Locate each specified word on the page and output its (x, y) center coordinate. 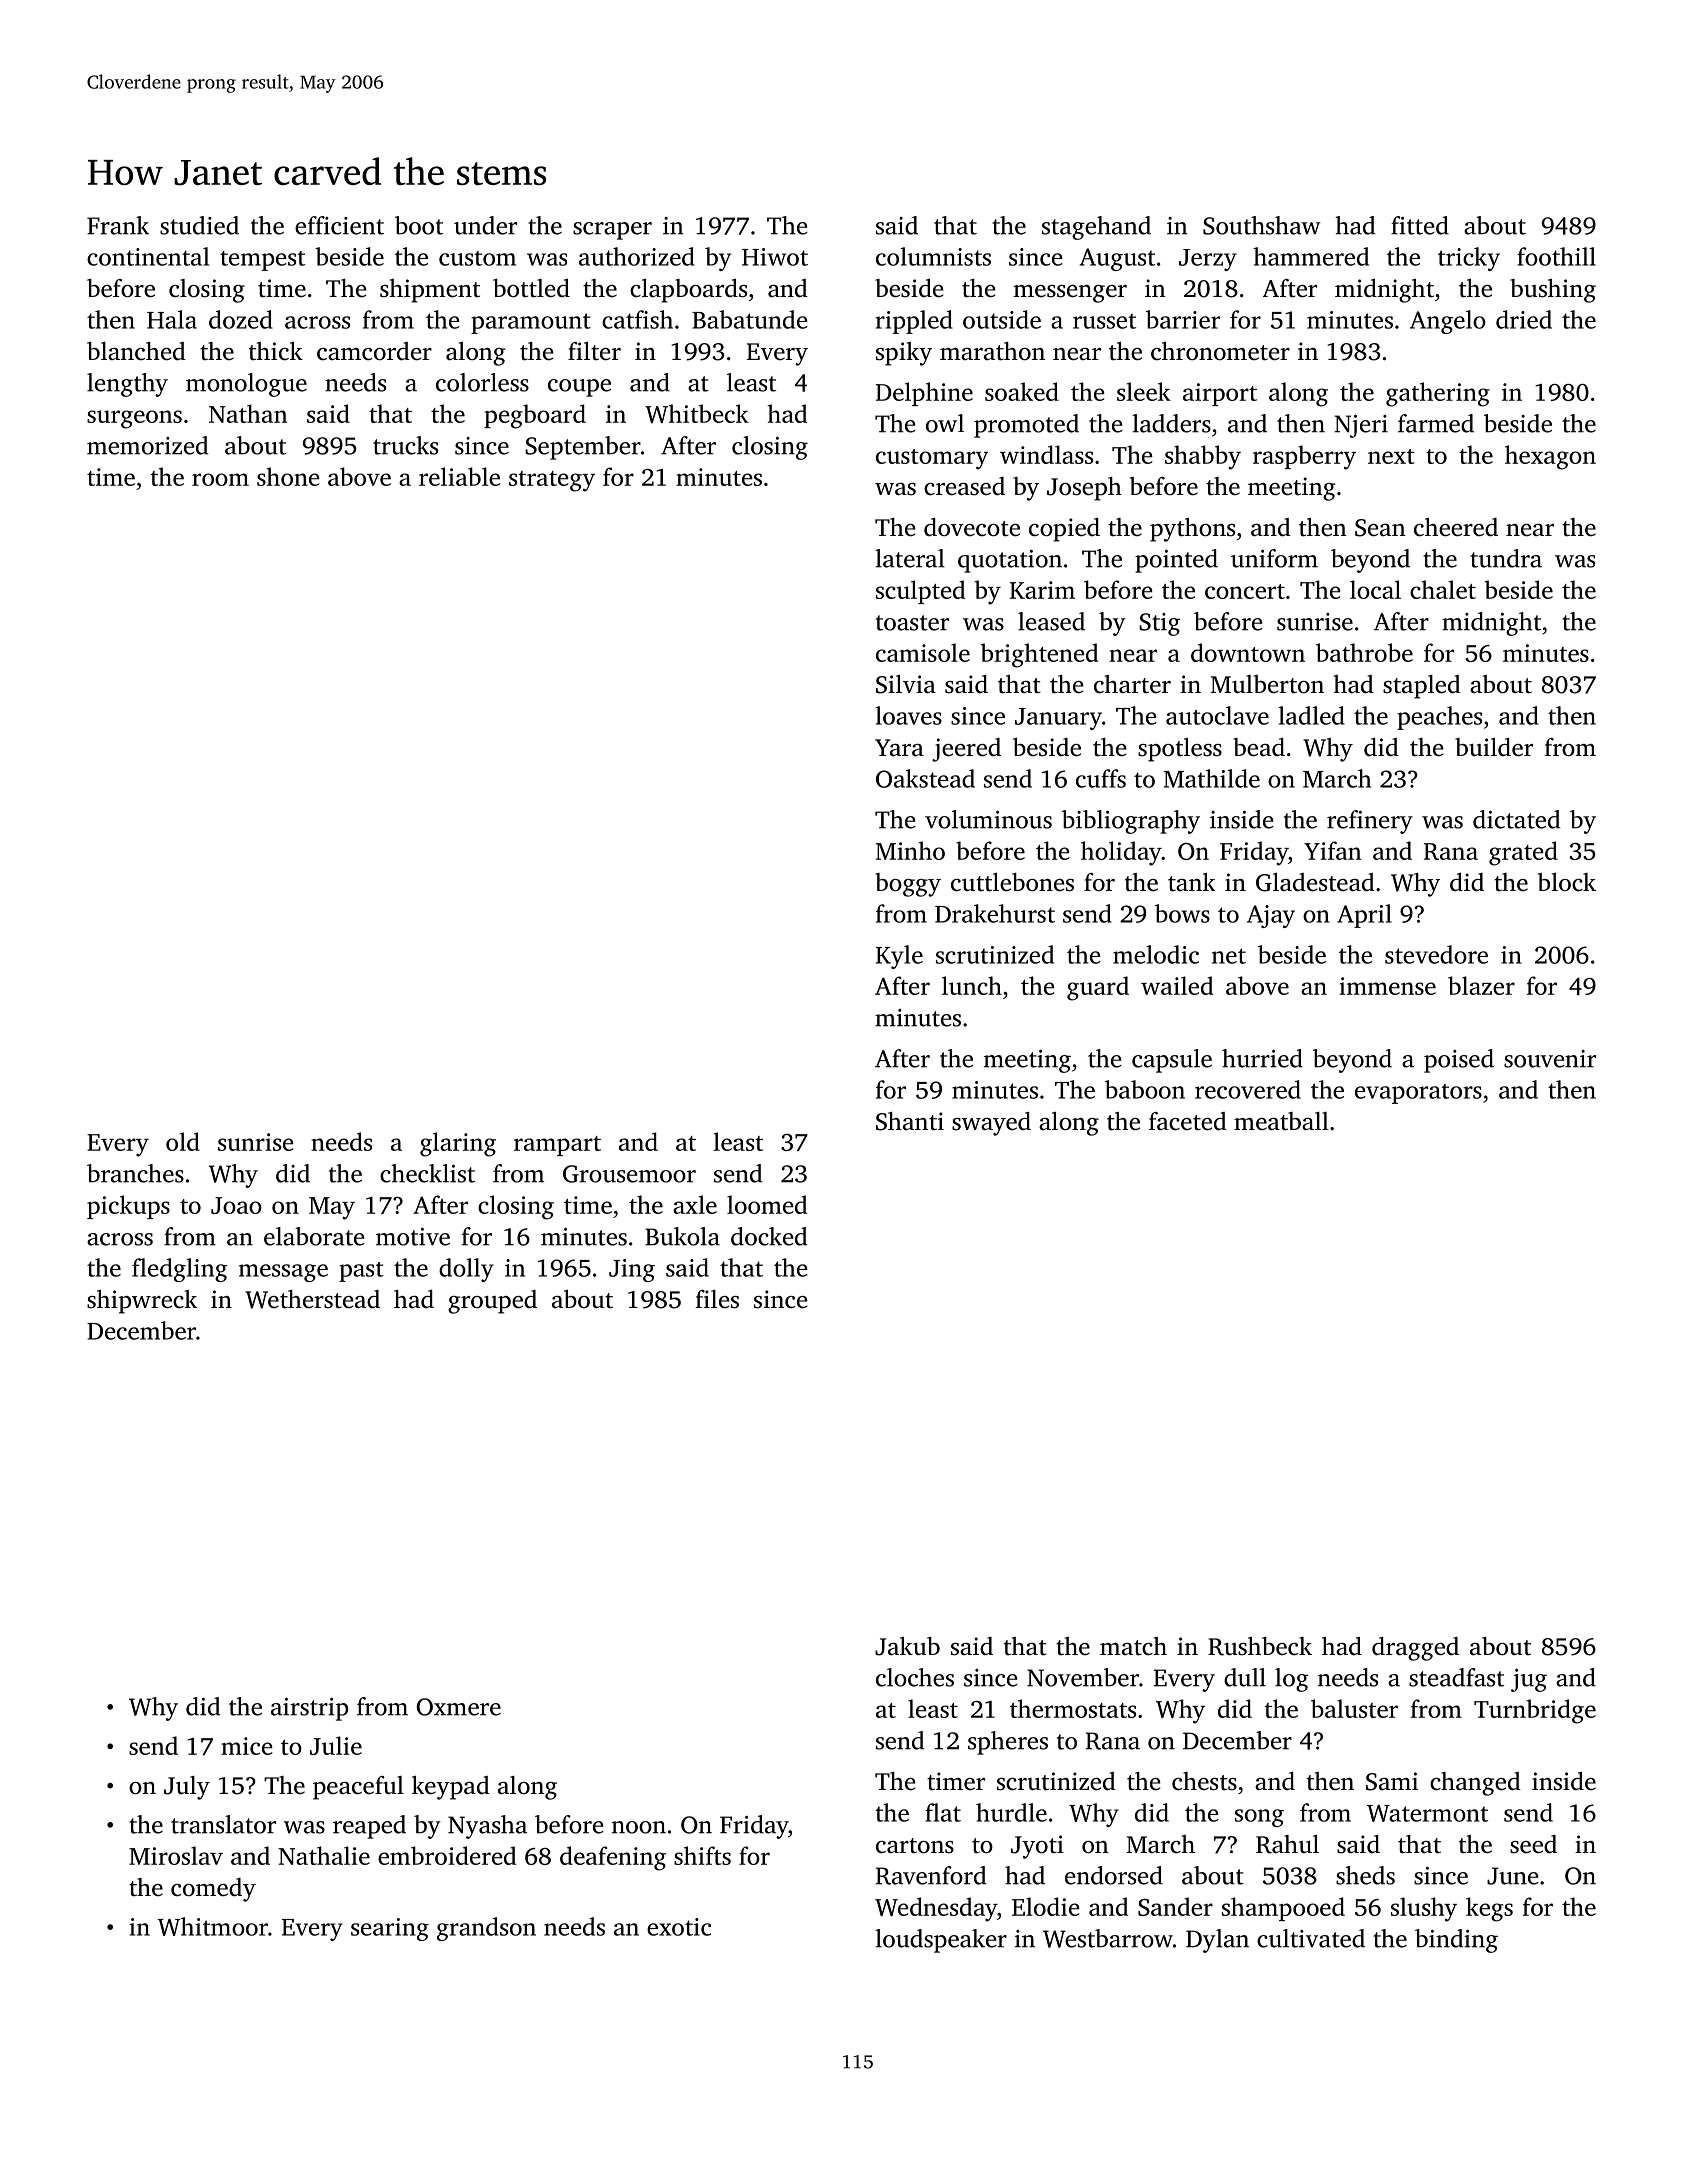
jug (1529, 1680)
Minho (910, 850)
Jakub (907, 1646)
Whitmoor (212, 1926)
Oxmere (458, 1707)
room (220, 479)
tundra (1506, 558)
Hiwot (775, 257)
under (485, 225)
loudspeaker (941, 1941)
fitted (1420, 225)
